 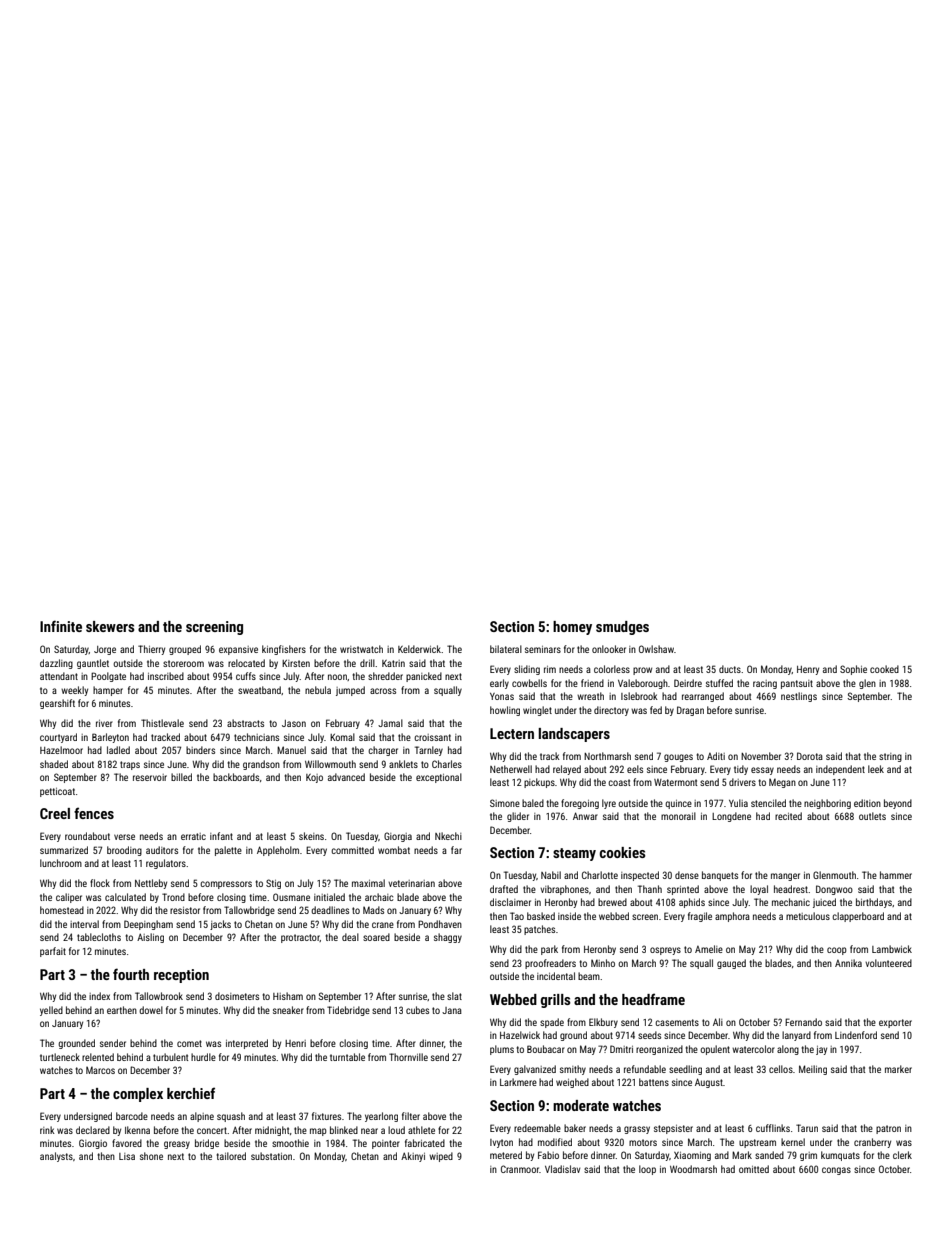 I want to click on turntable, so click(x=347, y=1057).
